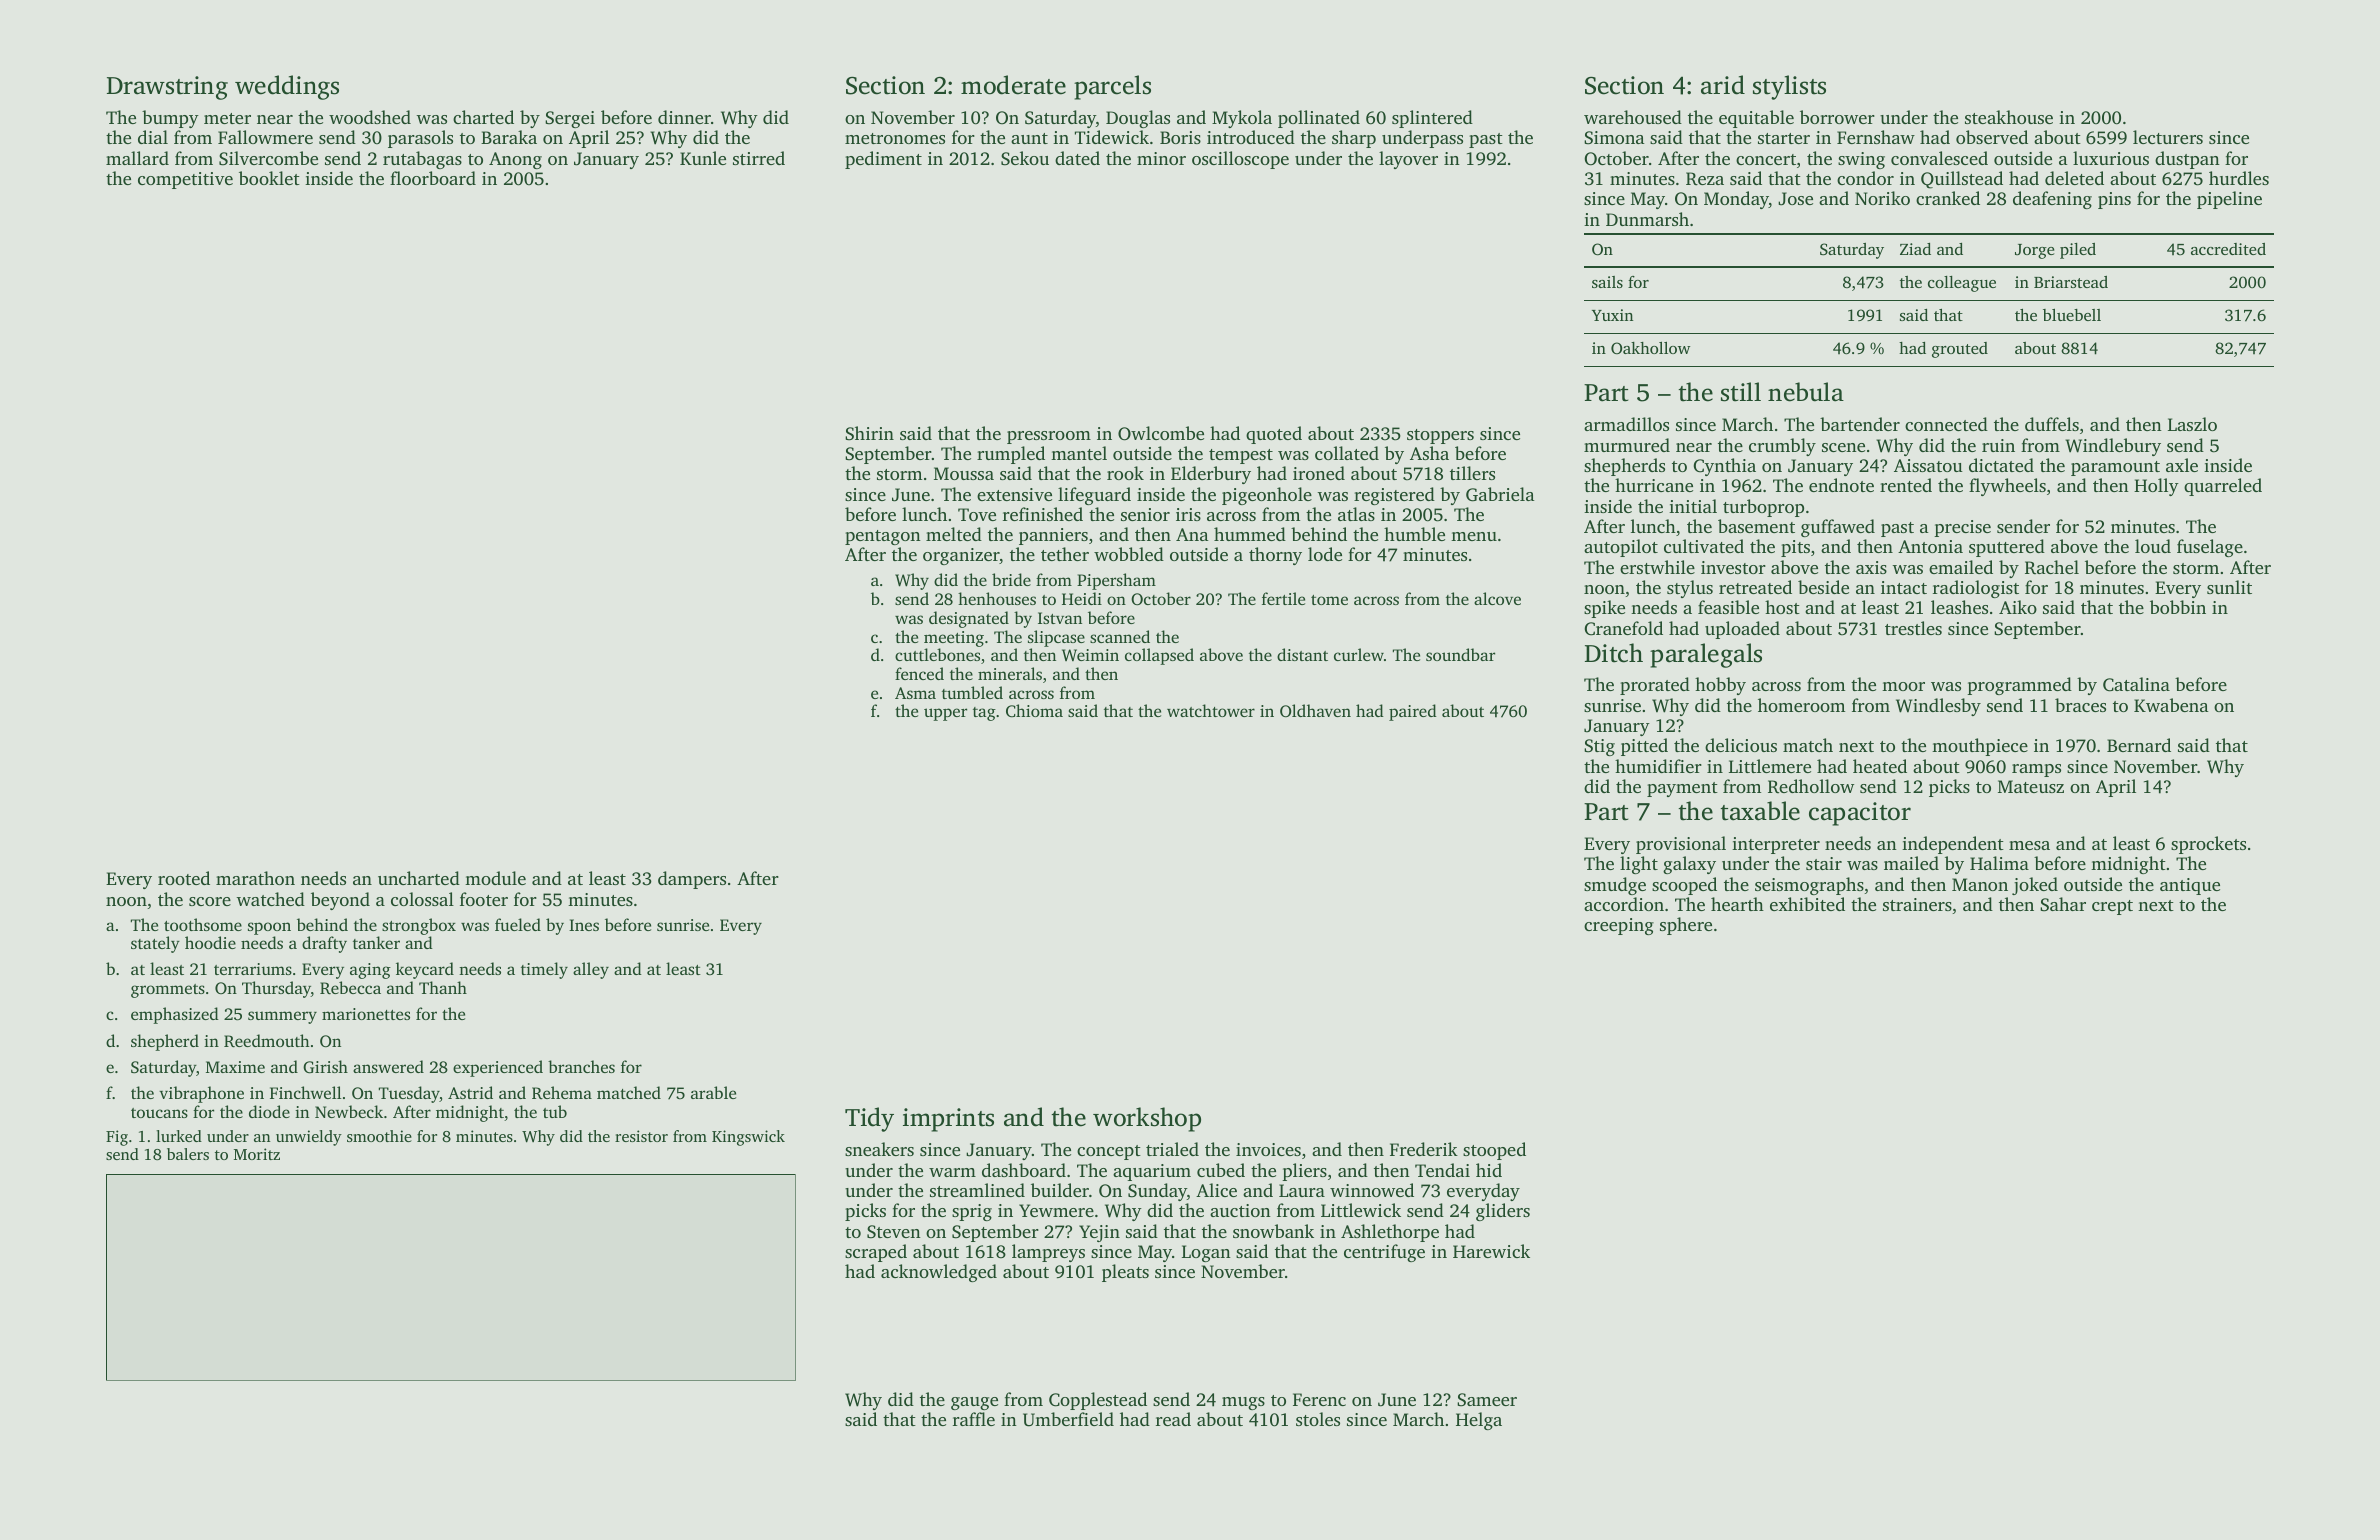  Describe the element at coordinates (883, 537) in the image. I see `pentagon` at that location.
